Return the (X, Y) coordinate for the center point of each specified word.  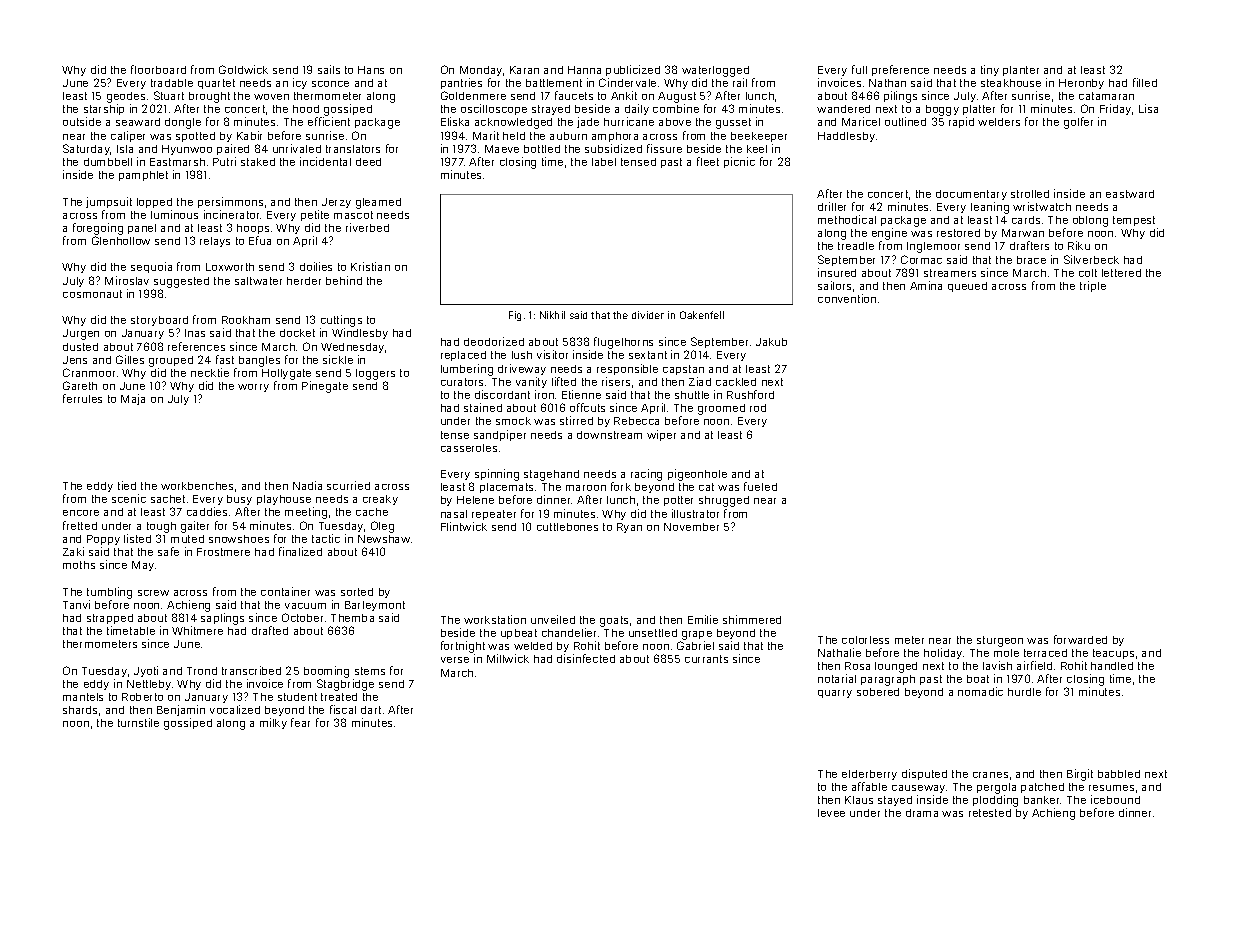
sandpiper (500, 435)
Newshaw (384, 539)
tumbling (109, 593)
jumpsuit (109, 202)
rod (758, 408)
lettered (1121, 273)
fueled (760, 486)
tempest (1134, 221)
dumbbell (108, 162)
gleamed (378, 203)
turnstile (138, 722)
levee (831, 813)
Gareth (80, 385)
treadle (856, 246)
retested (990, 813)
